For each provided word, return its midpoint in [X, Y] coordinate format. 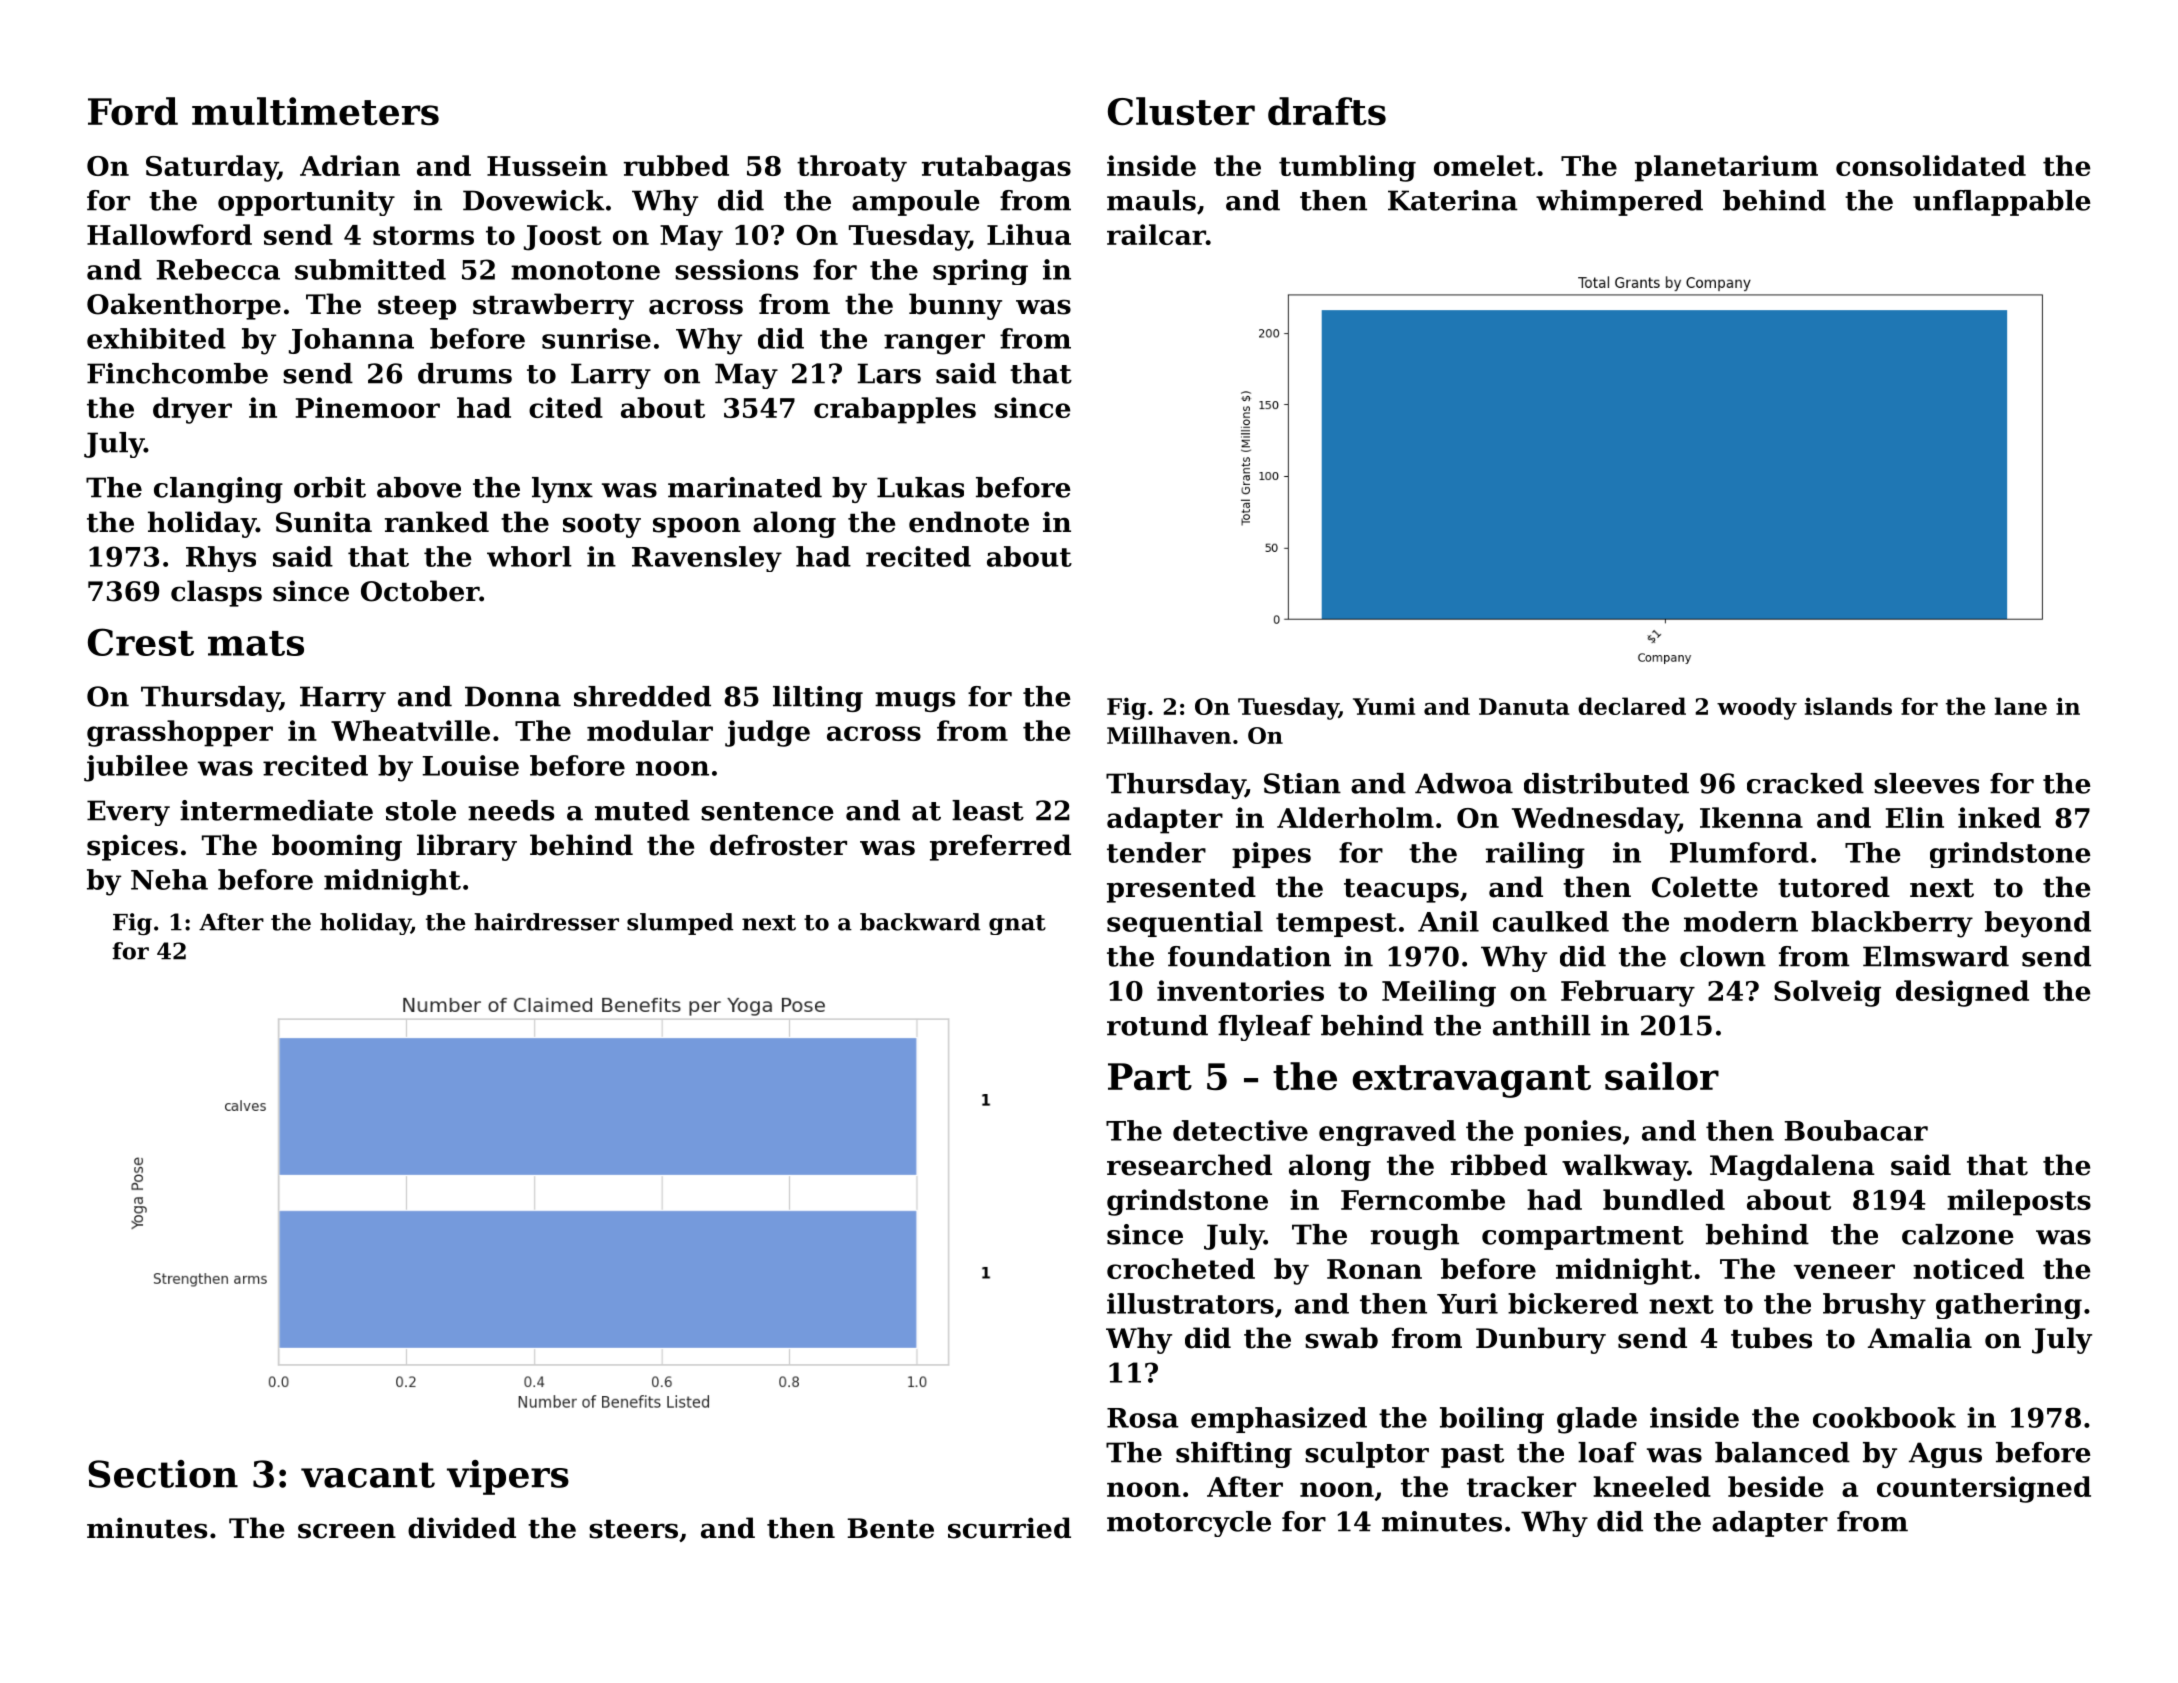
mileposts [2019, 1202]
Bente [890, 1528]
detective [1240, 1130]
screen [347, 1531]
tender [1156, 852]
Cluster [1181, 111]
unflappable [2002, 203]
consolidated [1931, 165]
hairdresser [546, 922]
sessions [736, 269]
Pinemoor [368, 407]
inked [1999, 817]
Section [163, 1474]
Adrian [350, 165]
